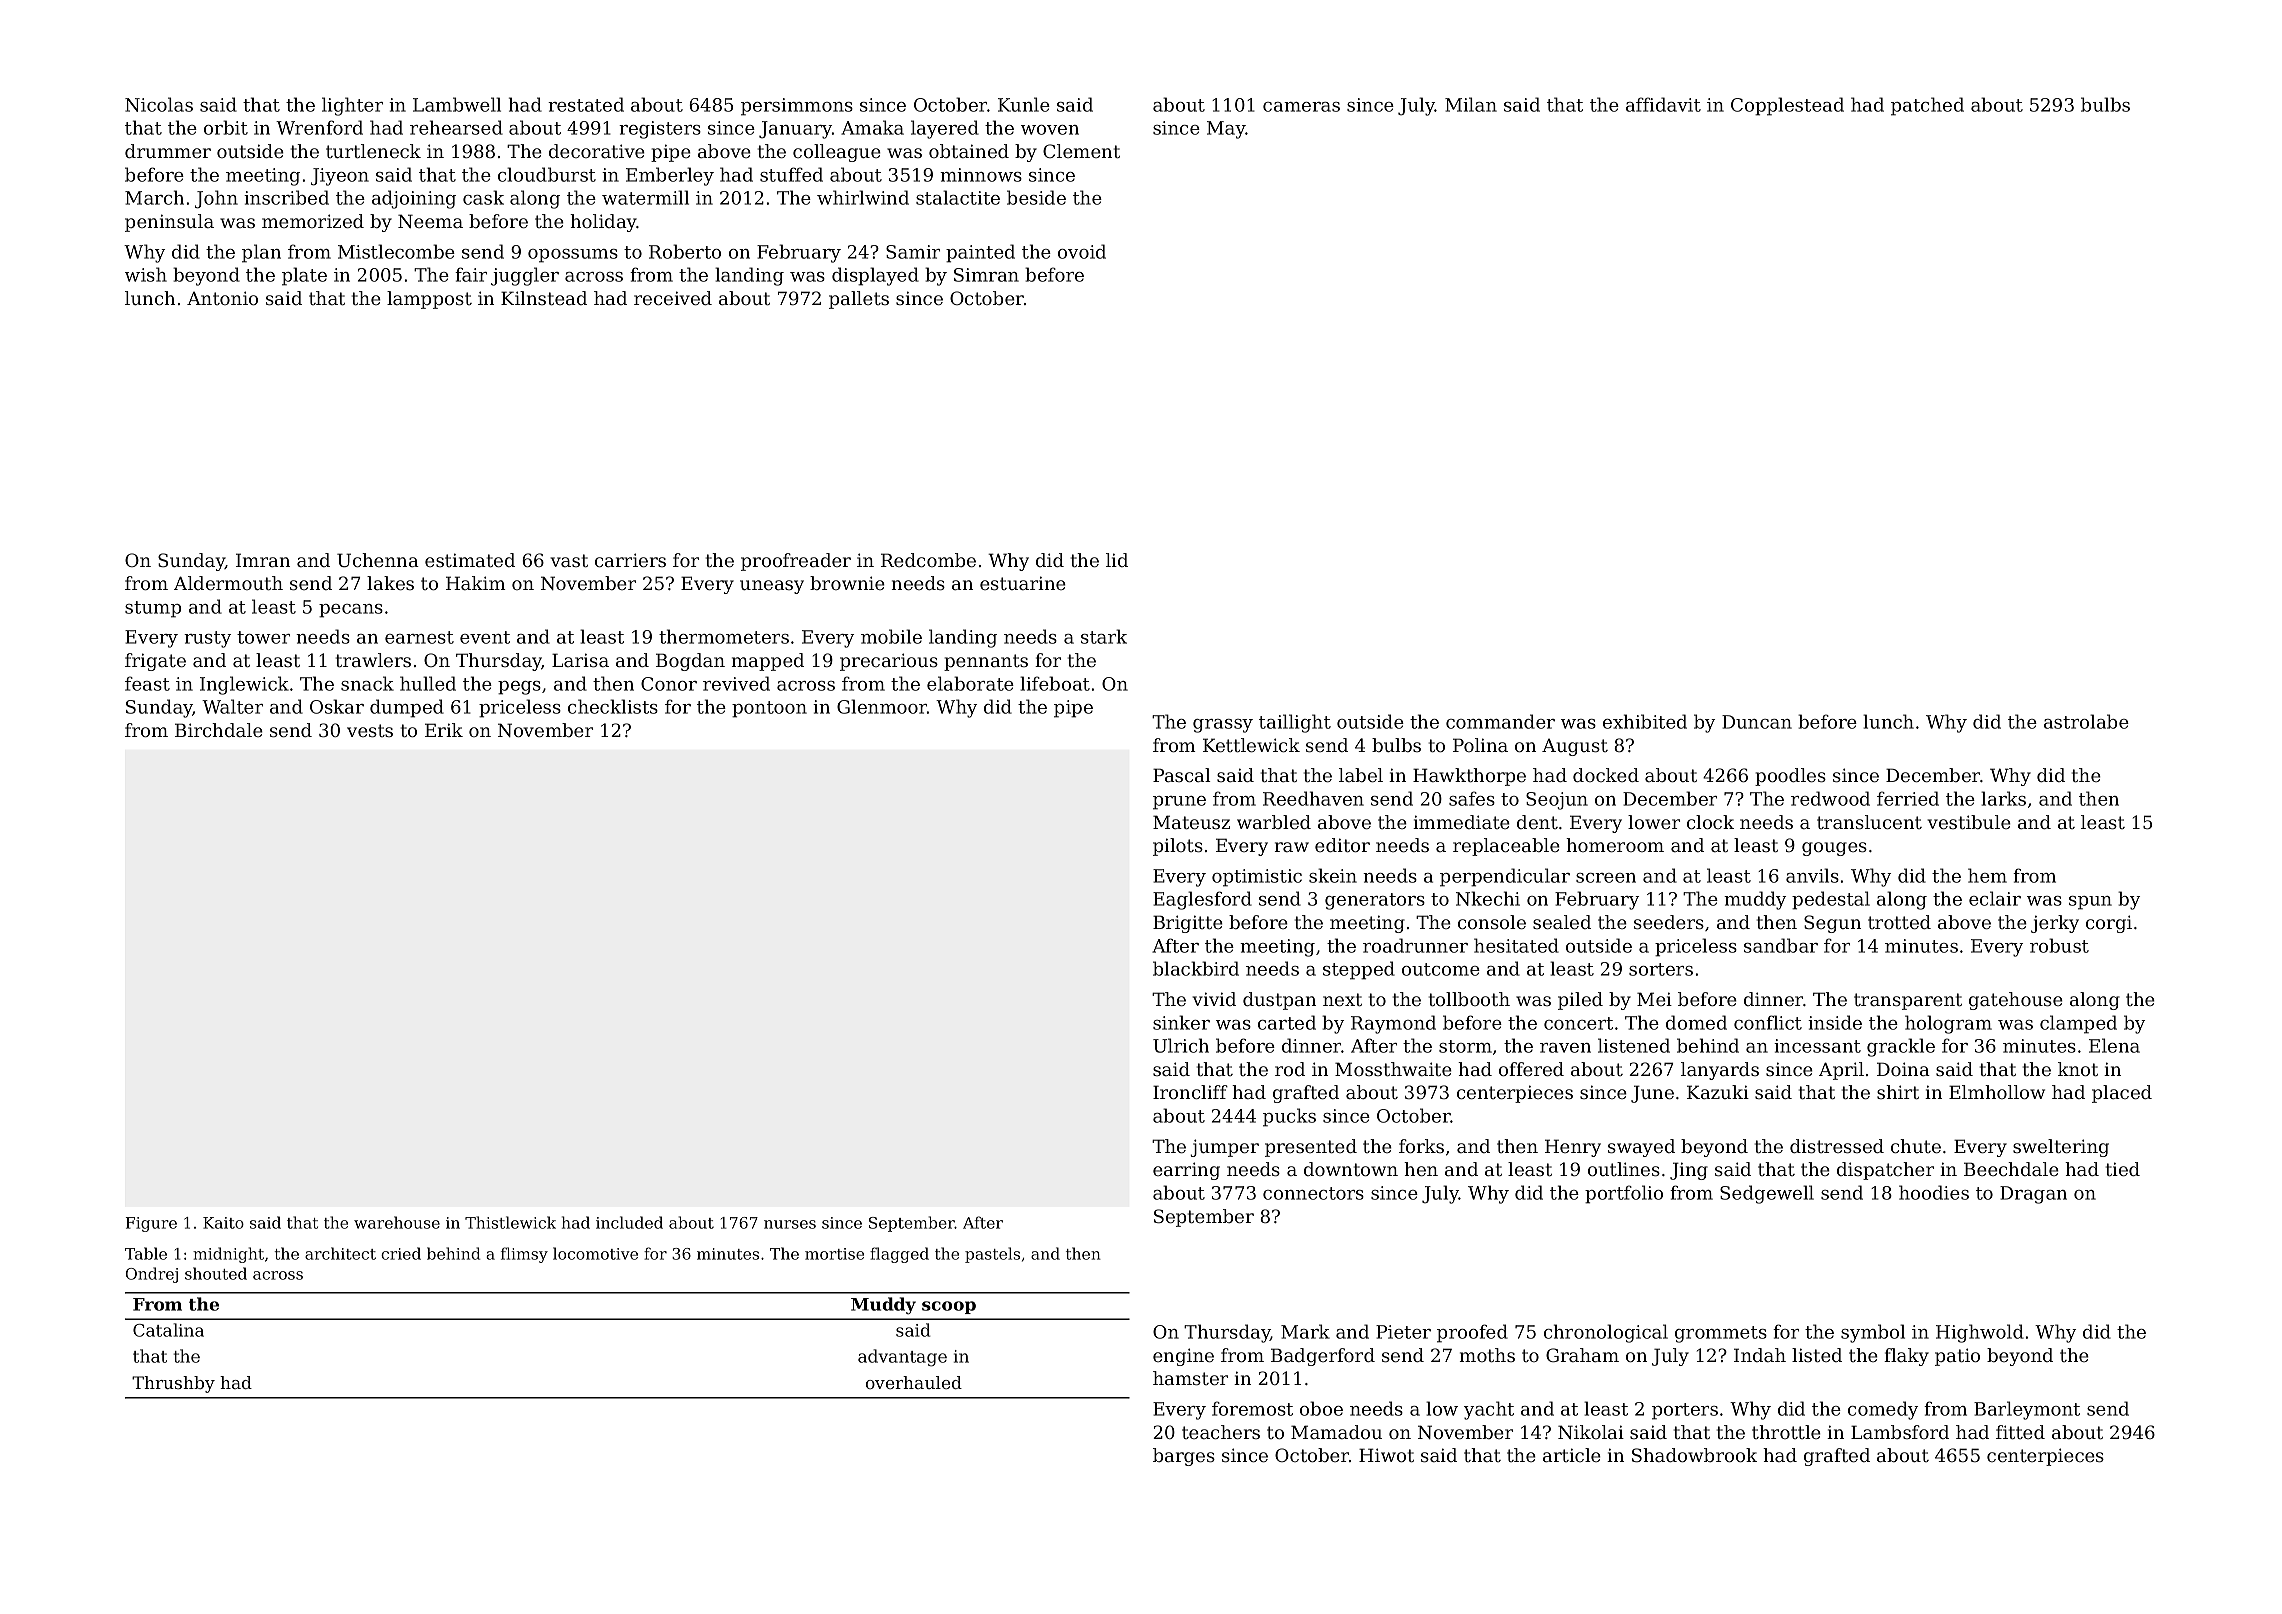 Image resolution: width=2282 pixels, height=1614 pixels. What do you see at coordinates (1685, 1411) in the document?
I see `porters` at bounding box center [1685, 1411].
